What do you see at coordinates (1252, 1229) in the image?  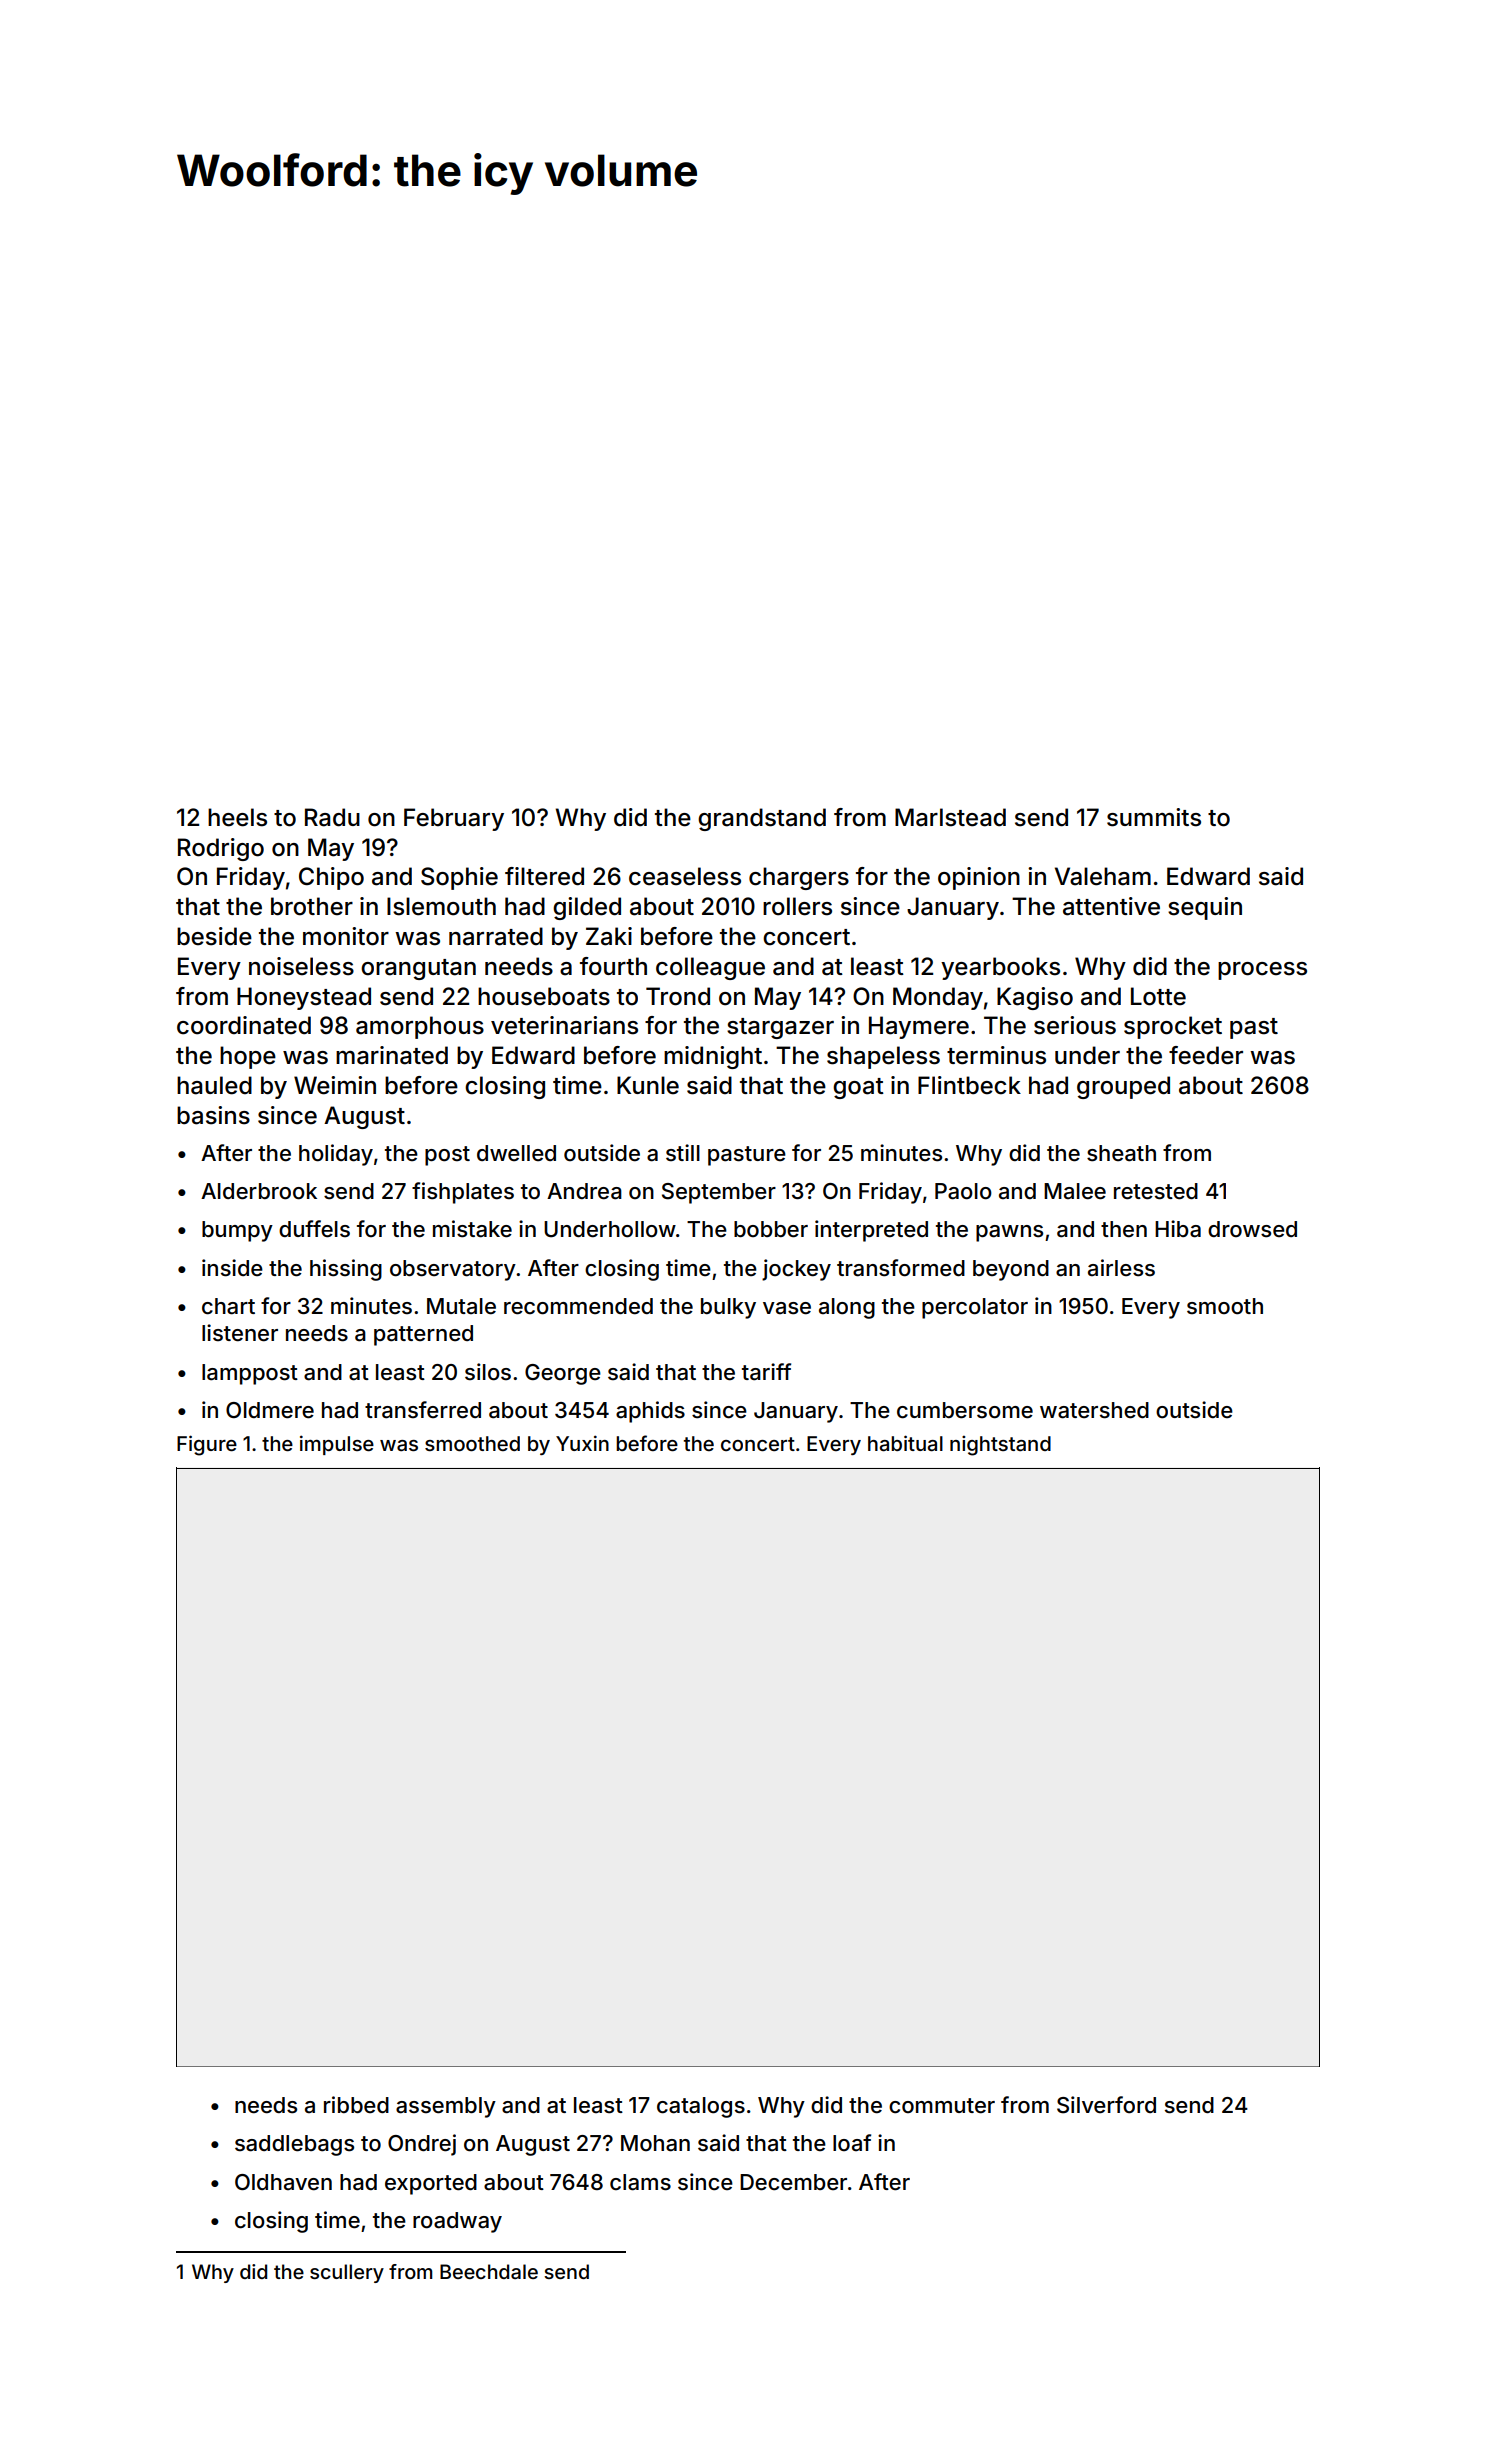 I see `drowsed` at bounding box center [1252, 1229].
